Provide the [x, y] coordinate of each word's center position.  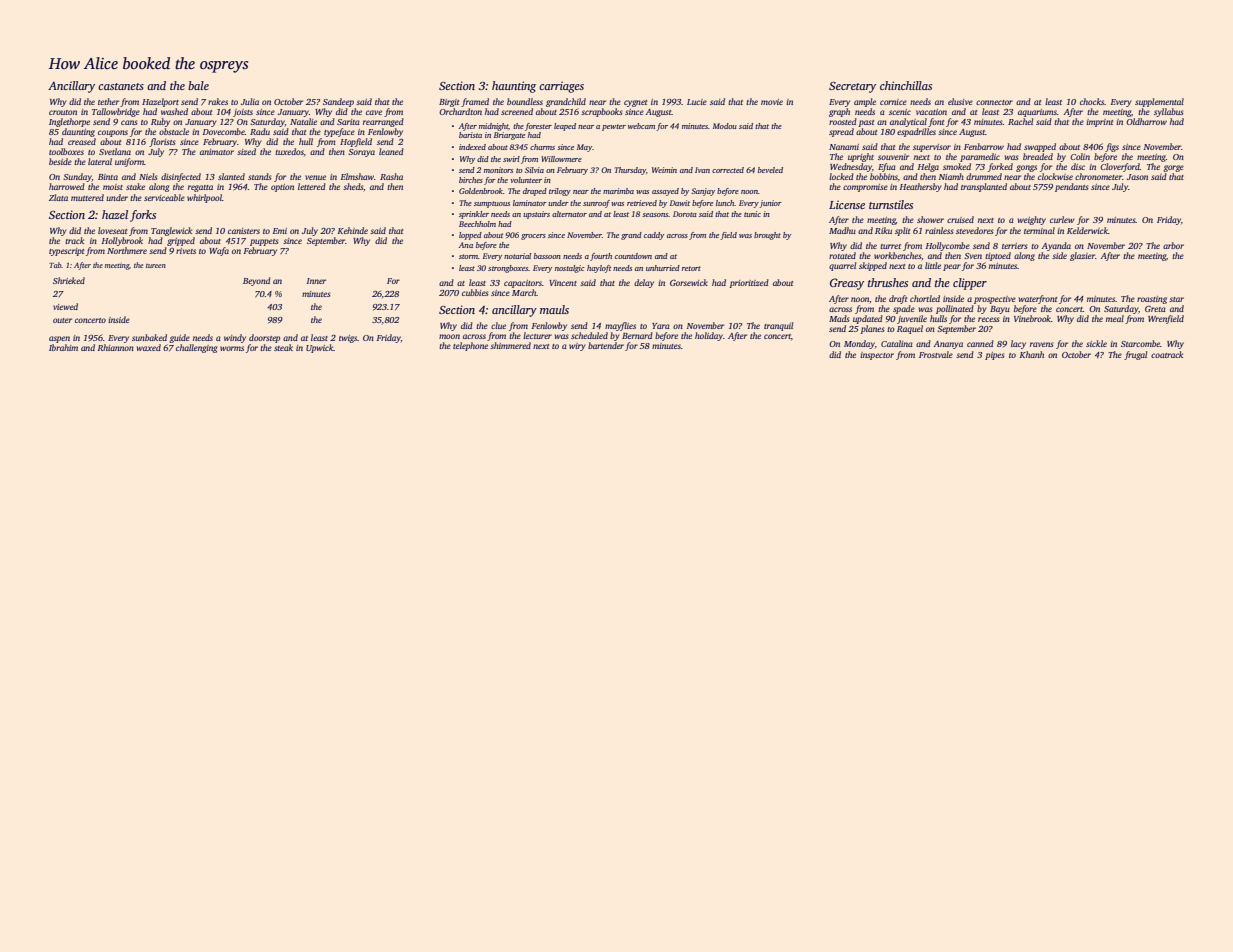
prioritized [749, 283]
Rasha [391, 176]
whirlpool [204, 198]
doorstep [264, 338]
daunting [78, 132]
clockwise [1055, 176]
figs [1112, 147]
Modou [725, 126]
